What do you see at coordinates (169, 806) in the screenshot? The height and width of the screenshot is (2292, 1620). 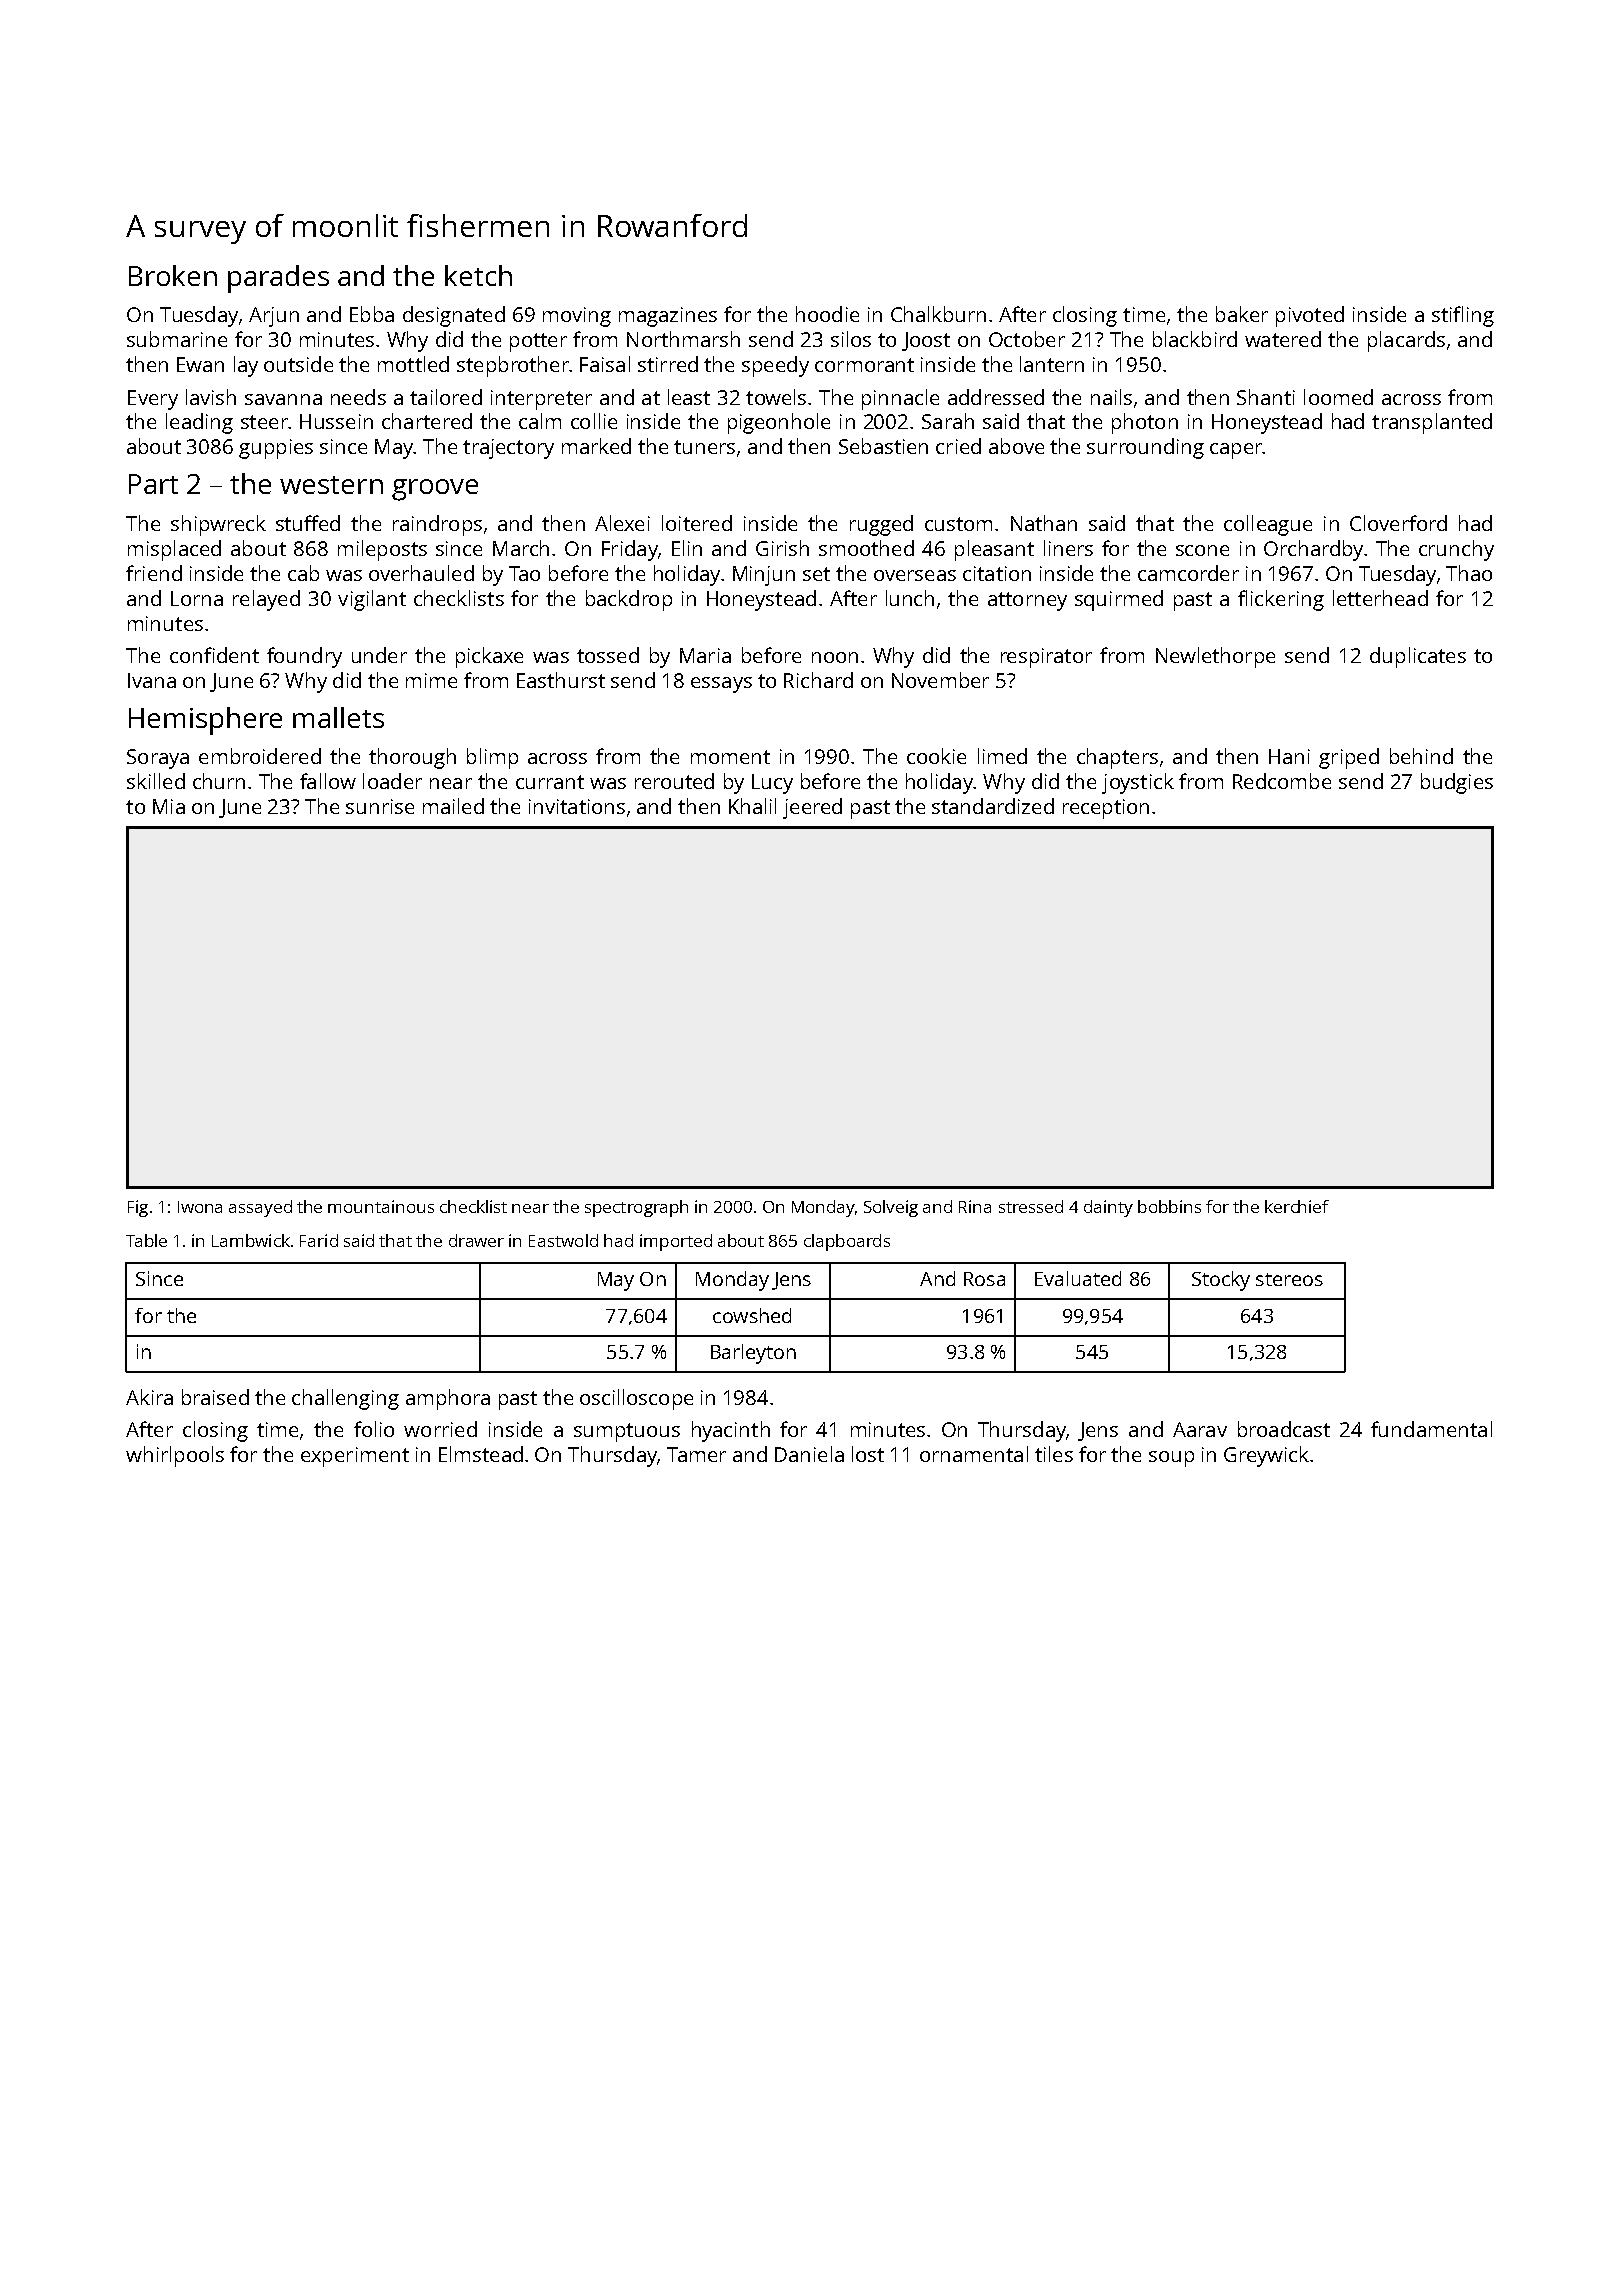 I see `Mia` at bounding box center [169, 806].
